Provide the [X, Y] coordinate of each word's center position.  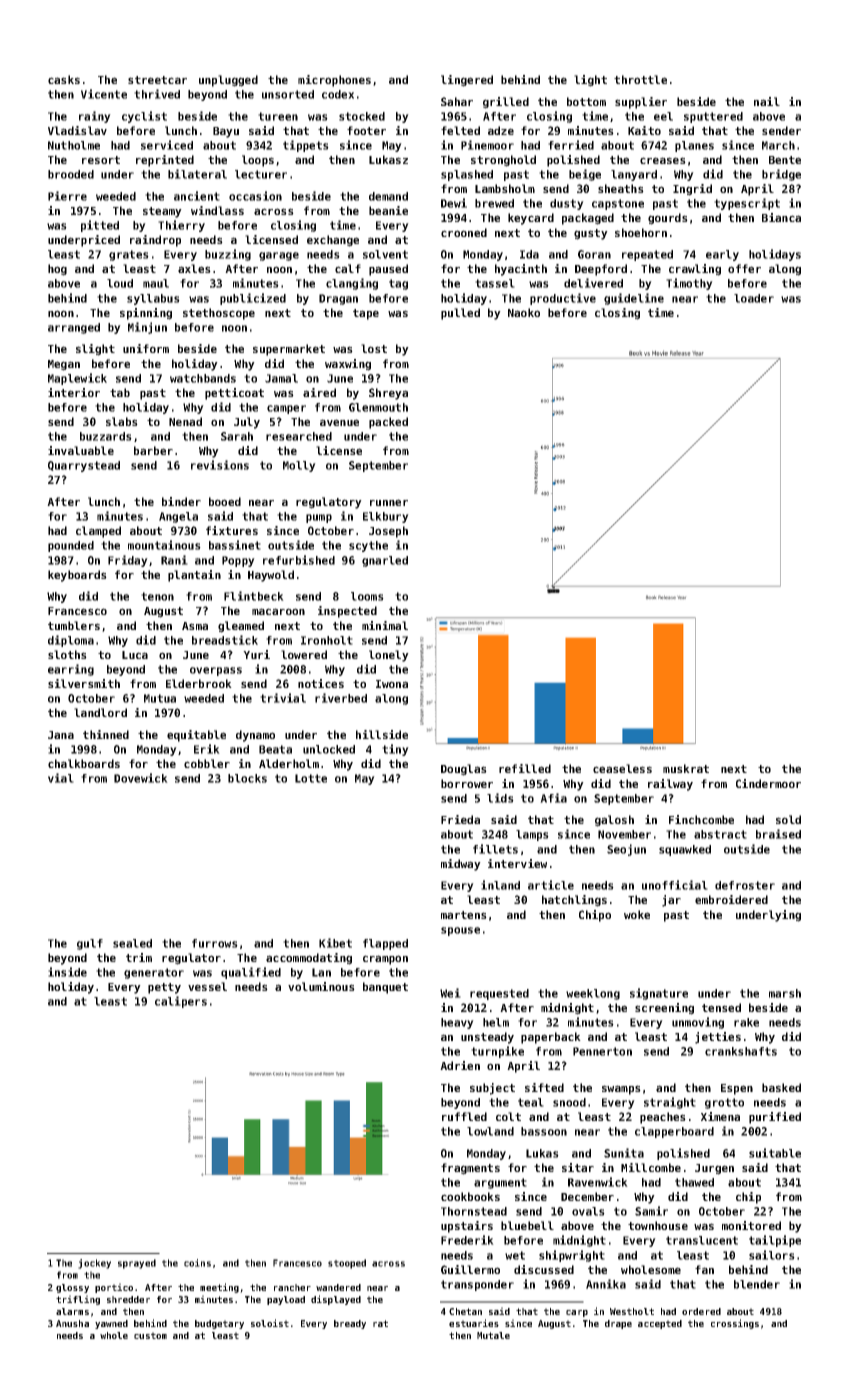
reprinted [165, 161]
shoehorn [641, 232]
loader [754, 298]
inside [67, 972]
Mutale [493, 1335]
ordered [701, 1311]
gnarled [385, 561]
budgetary [219, 1324]
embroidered [731, 899]
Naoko [524, 312]
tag [398, 284]
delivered [593, 283]
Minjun [147, 328]
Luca [135, 655]
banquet [385, 988]
